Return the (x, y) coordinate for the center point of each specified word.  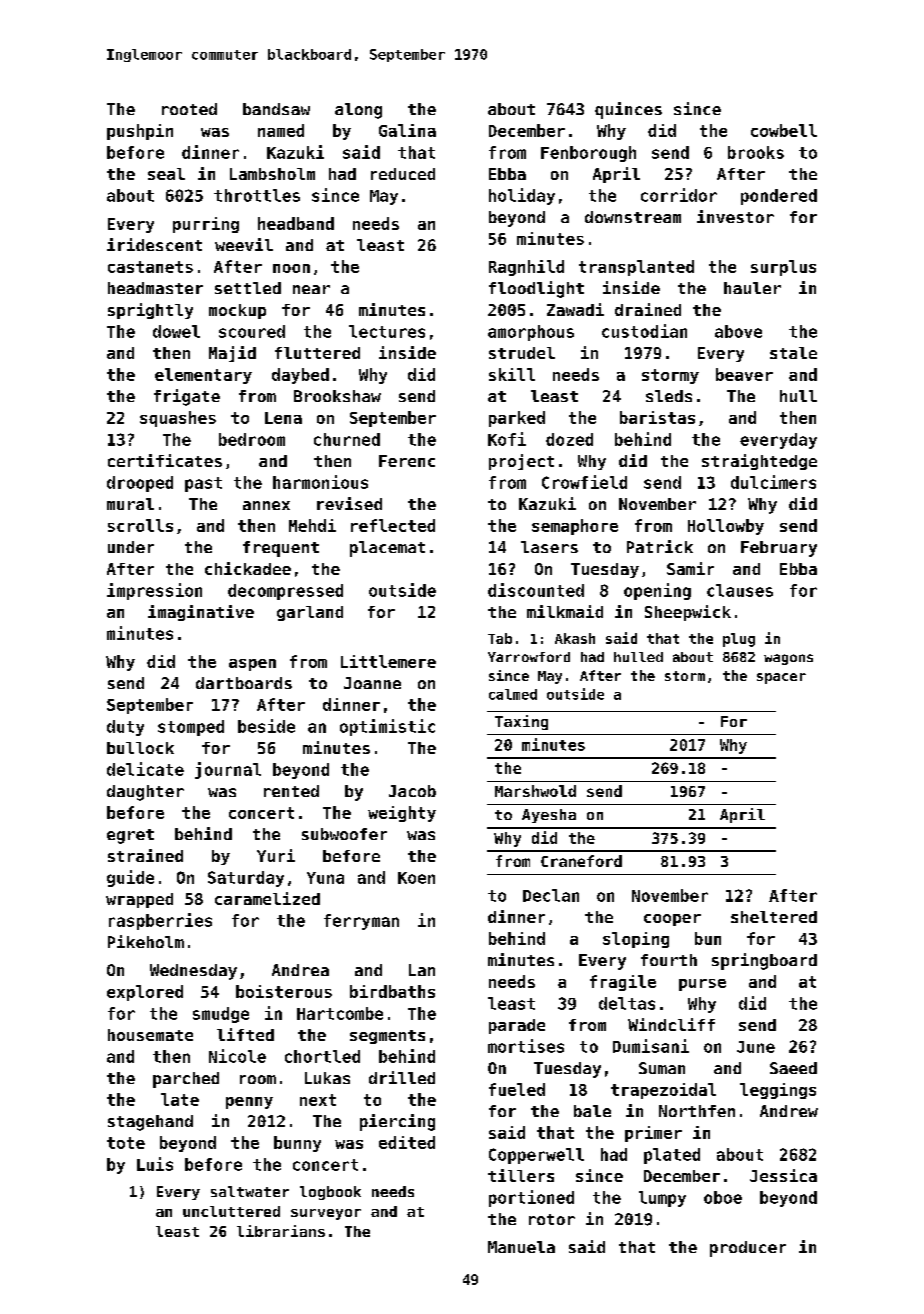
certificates (165, 460)
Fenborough (588, 154)
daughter (145, 793)
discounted (536, 590)
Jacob (412, 791)
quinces (628, 110)
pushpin (140, 132)
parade (517, 1026)
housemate (150, 1035)
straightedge (759, 462)
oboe (723, 1197)
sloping (636, 940)
